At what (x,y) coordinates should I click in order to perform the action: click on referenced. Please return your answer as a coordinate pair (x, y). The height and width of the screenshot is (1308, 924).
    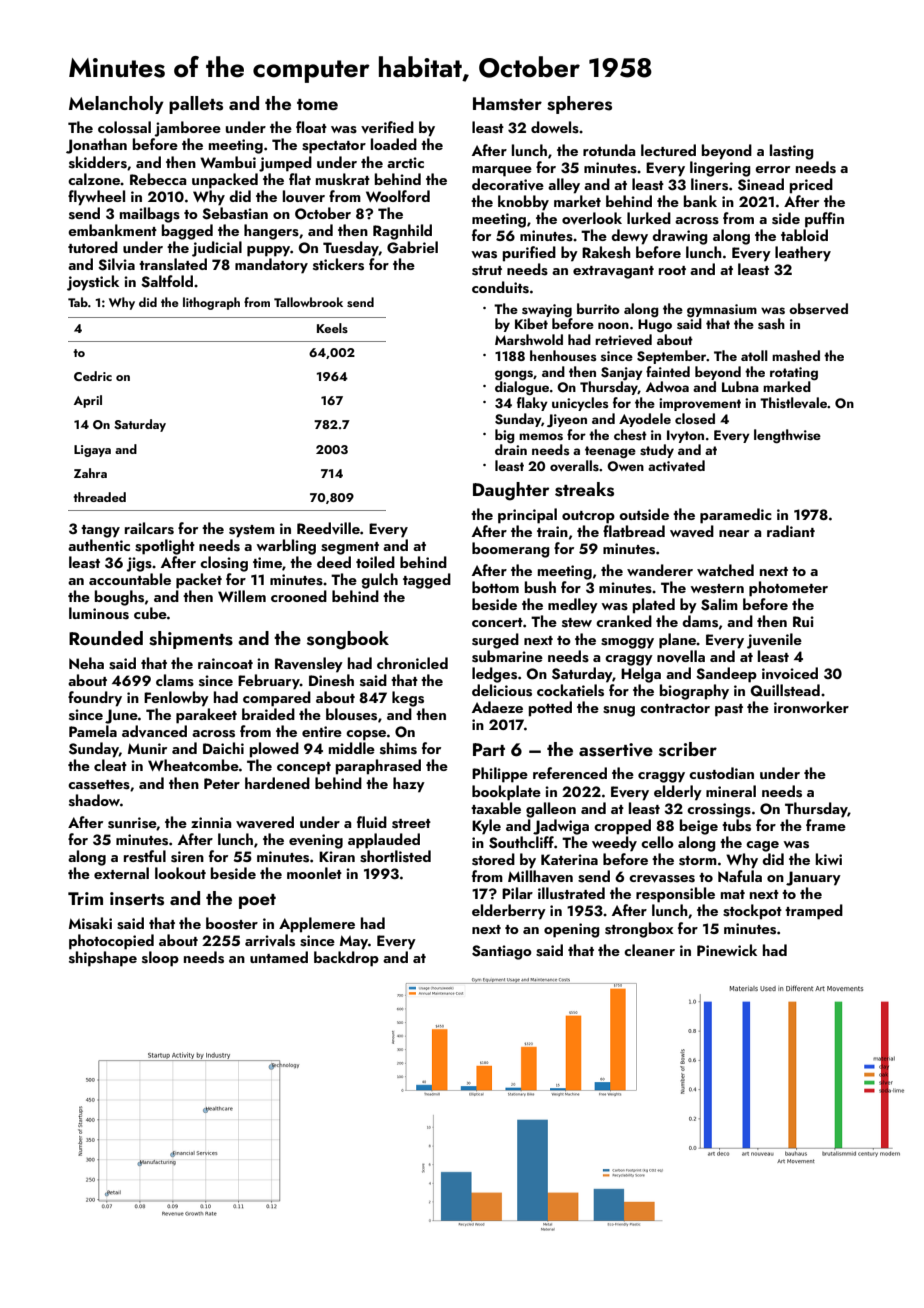
    Looking at the image, I should click on (570, 773).
